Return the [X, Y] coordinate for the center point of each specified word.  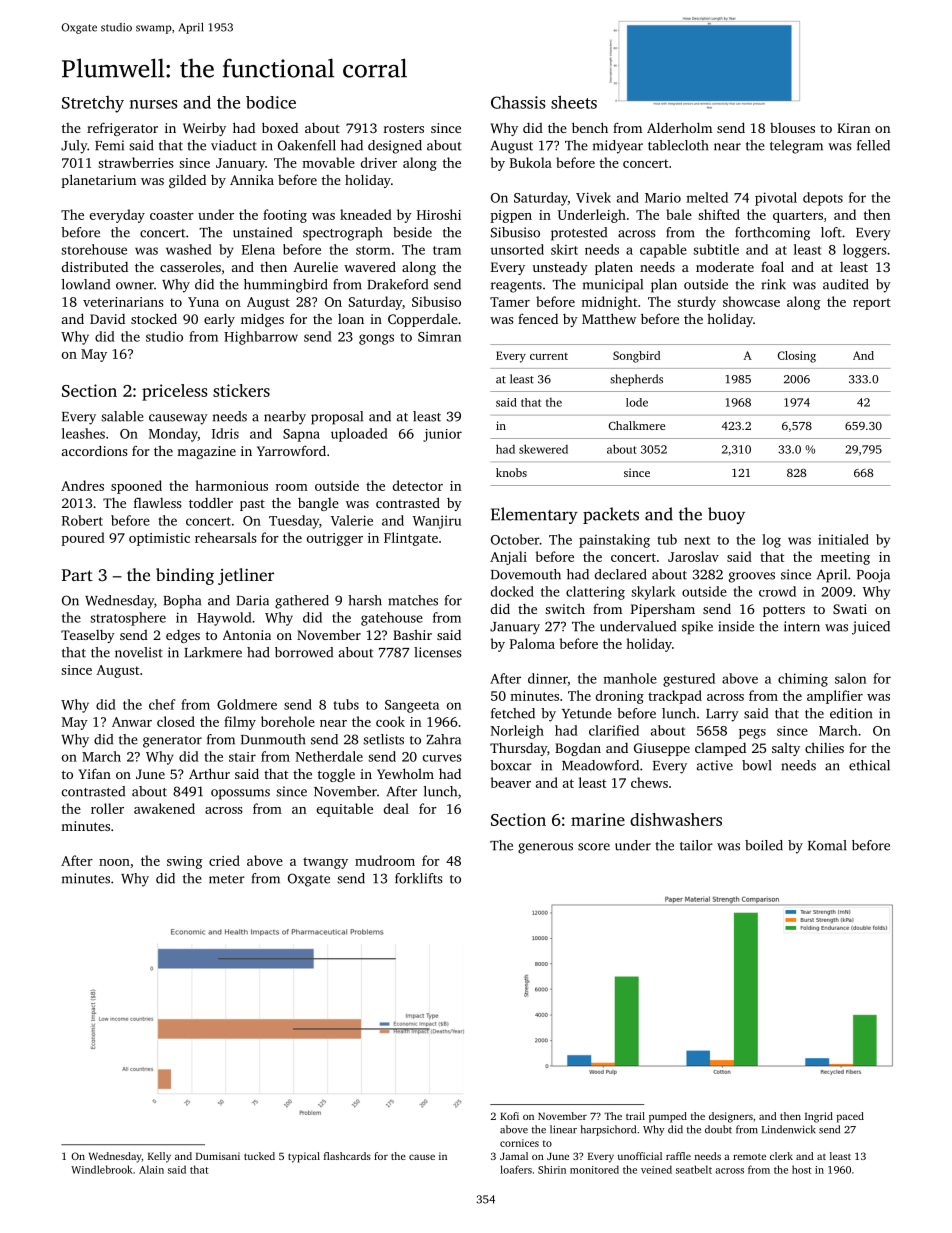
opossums [240, 794]
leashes [83, 433]
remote [749, 1157]
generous [545, 848]
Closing [796, 357]
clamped [720, 749]
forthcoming [772, 234]
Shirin [552, 1169]
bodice [271, 102]
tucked [259, 1156]
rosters [404, 128]
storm [373, 250]
